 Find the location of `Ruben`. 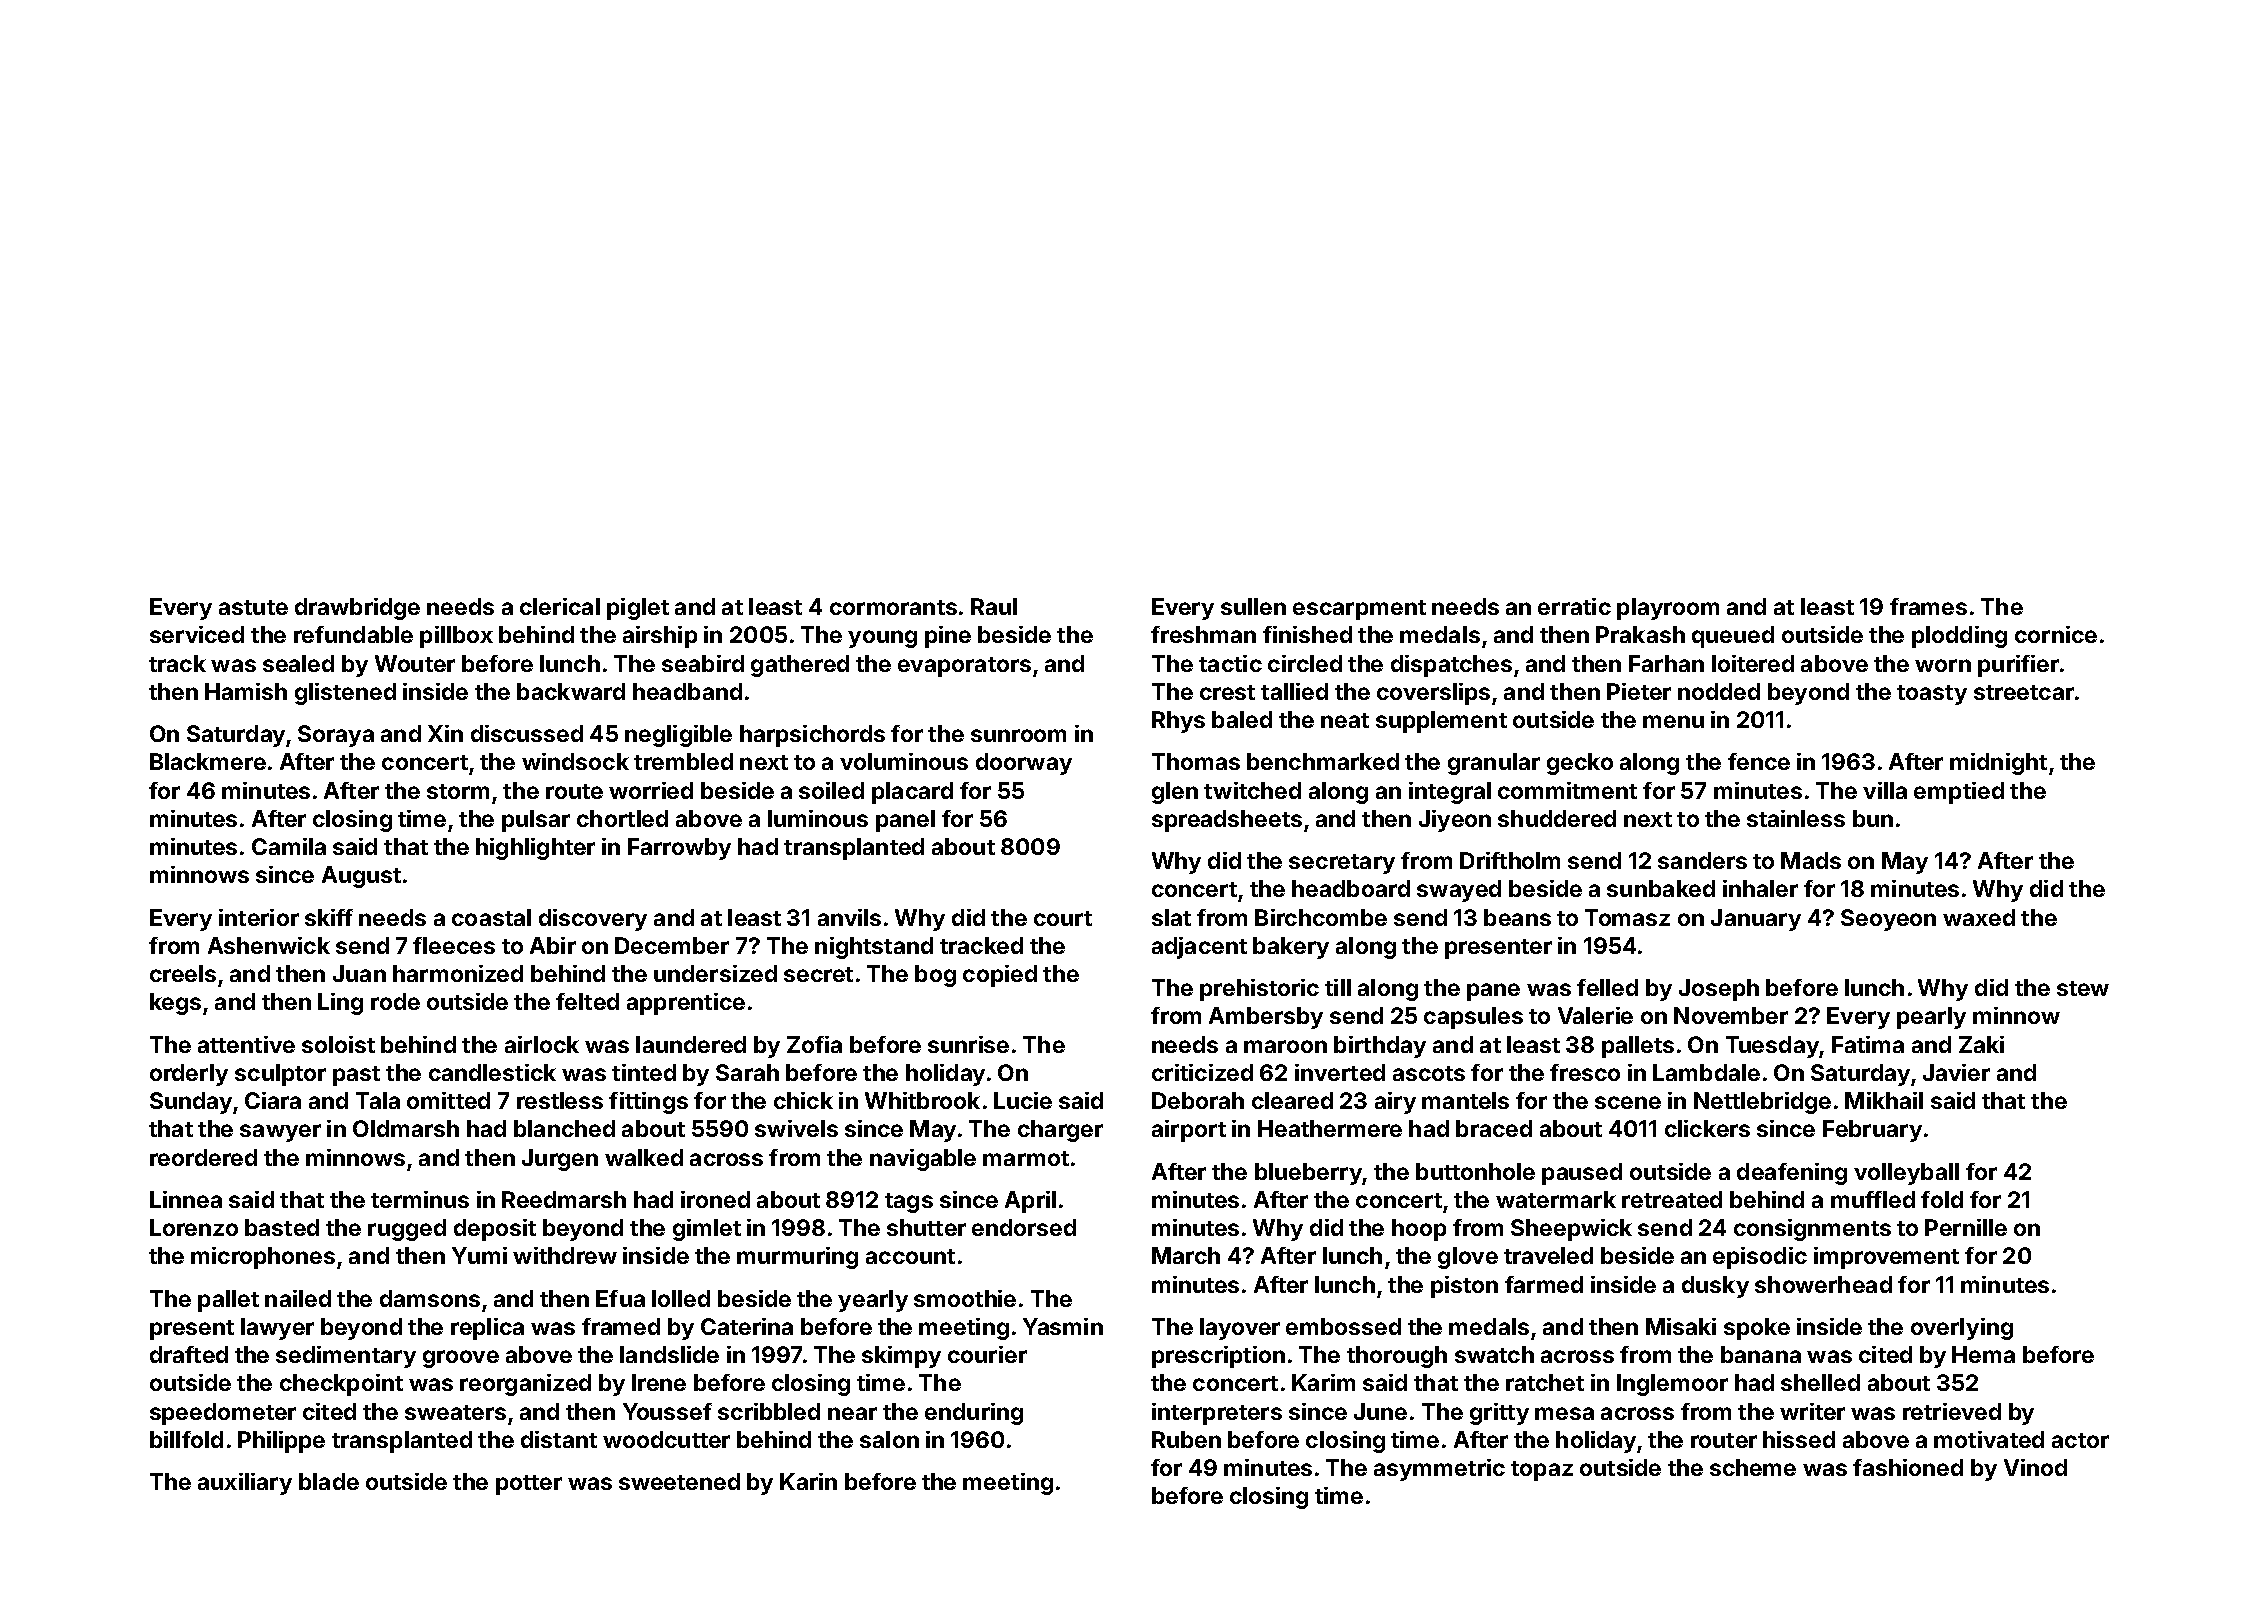

Ruben is located at coordinates (1186, 1439).
